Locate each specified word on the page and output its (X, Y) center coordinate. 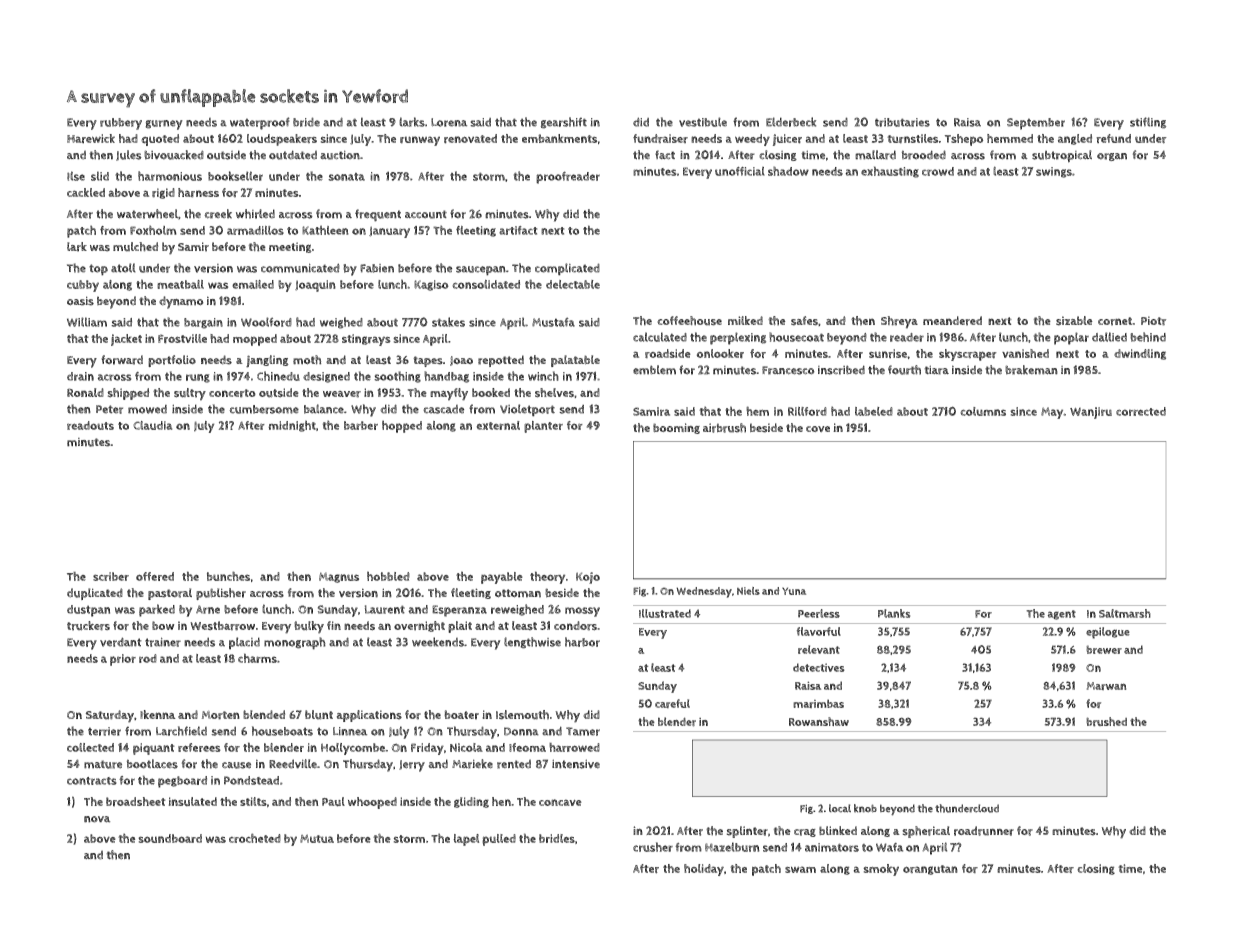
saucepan (481, 271)
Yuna (794, 591)
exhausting (890, 172)
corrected (1141, 411)
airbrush (724, 428)
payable (502, 578)
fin (334, 625)
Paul (333, 802)
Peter (109, 409)
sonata (346, 177)
